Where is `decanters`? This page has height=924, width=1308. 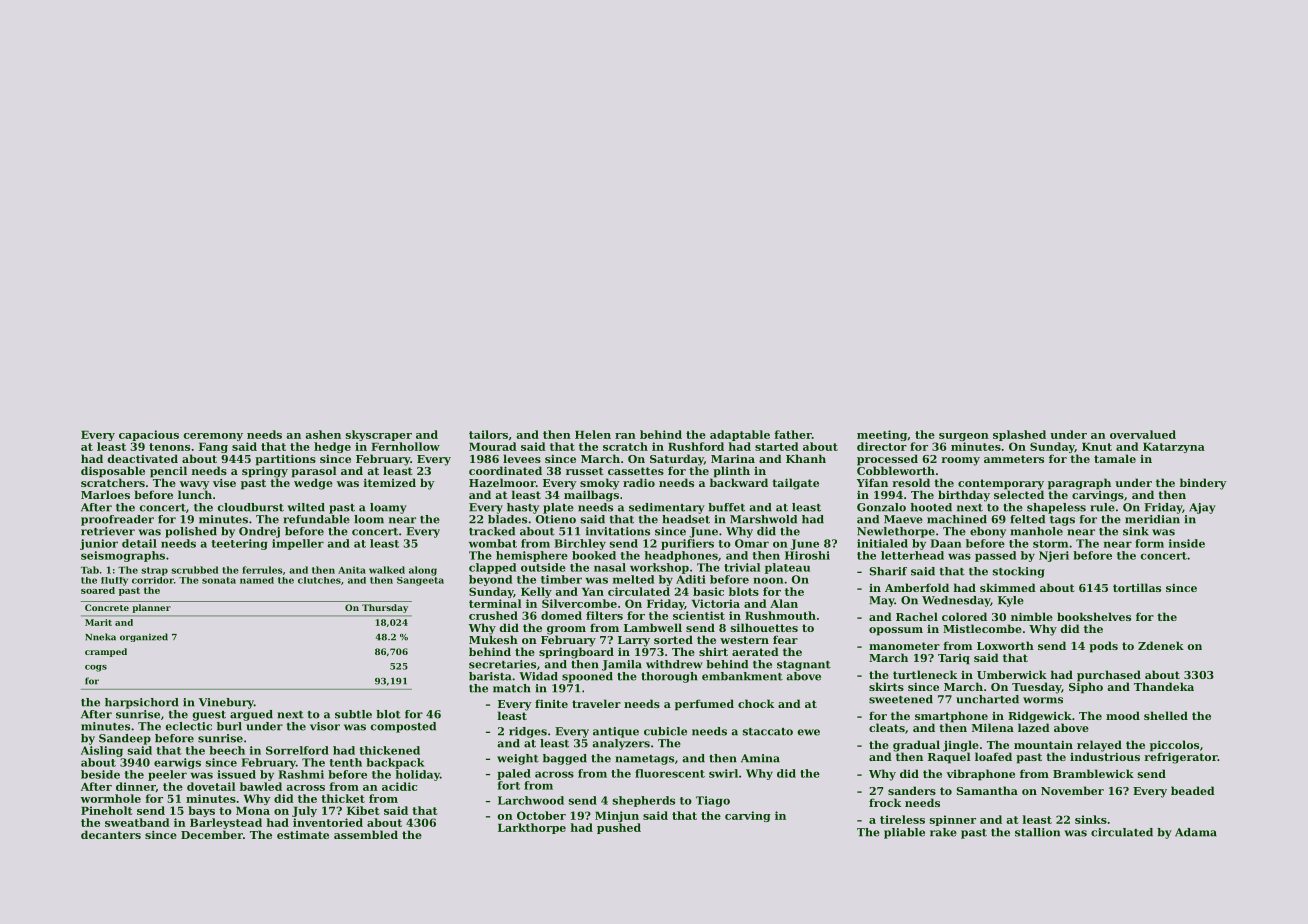
decanters is located at coordinates (111, 834).
